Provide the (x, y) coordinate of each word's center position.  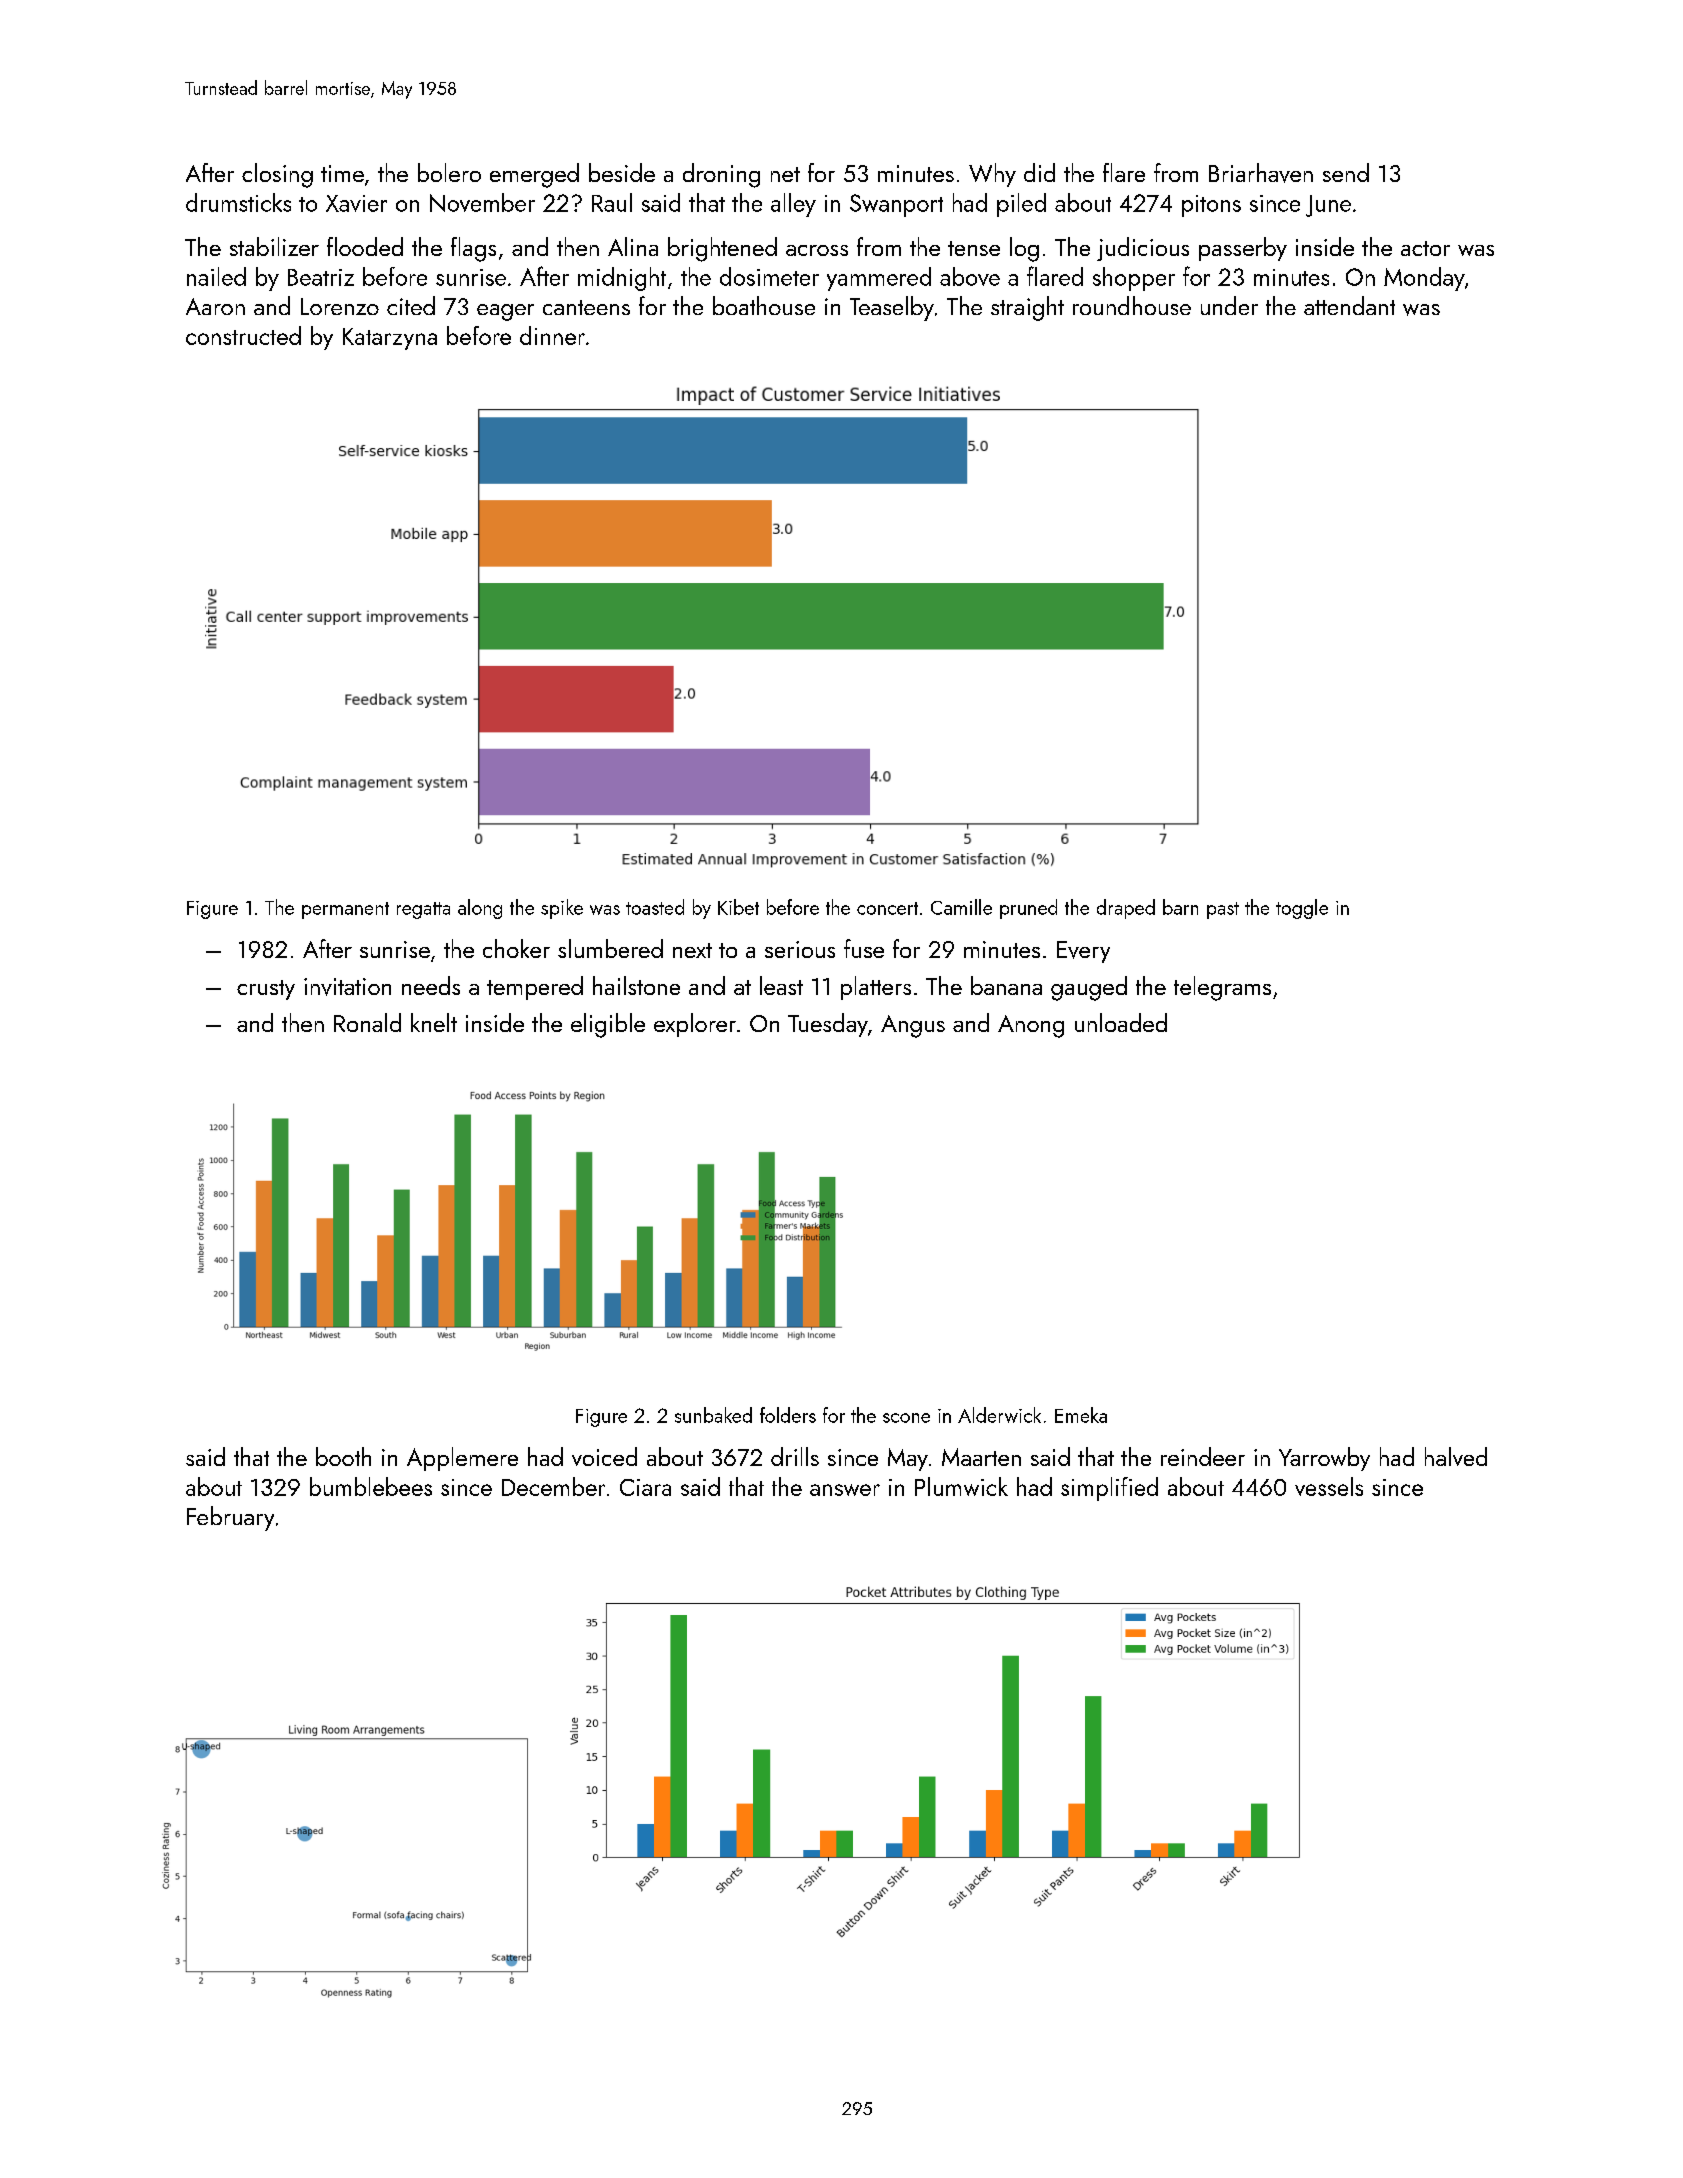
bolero (449, 172)
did (1039, 172)
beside (622, 172)
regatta (423, 910)
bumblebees (371, 1486)
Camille (961, 907)
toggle (1302, 909)
